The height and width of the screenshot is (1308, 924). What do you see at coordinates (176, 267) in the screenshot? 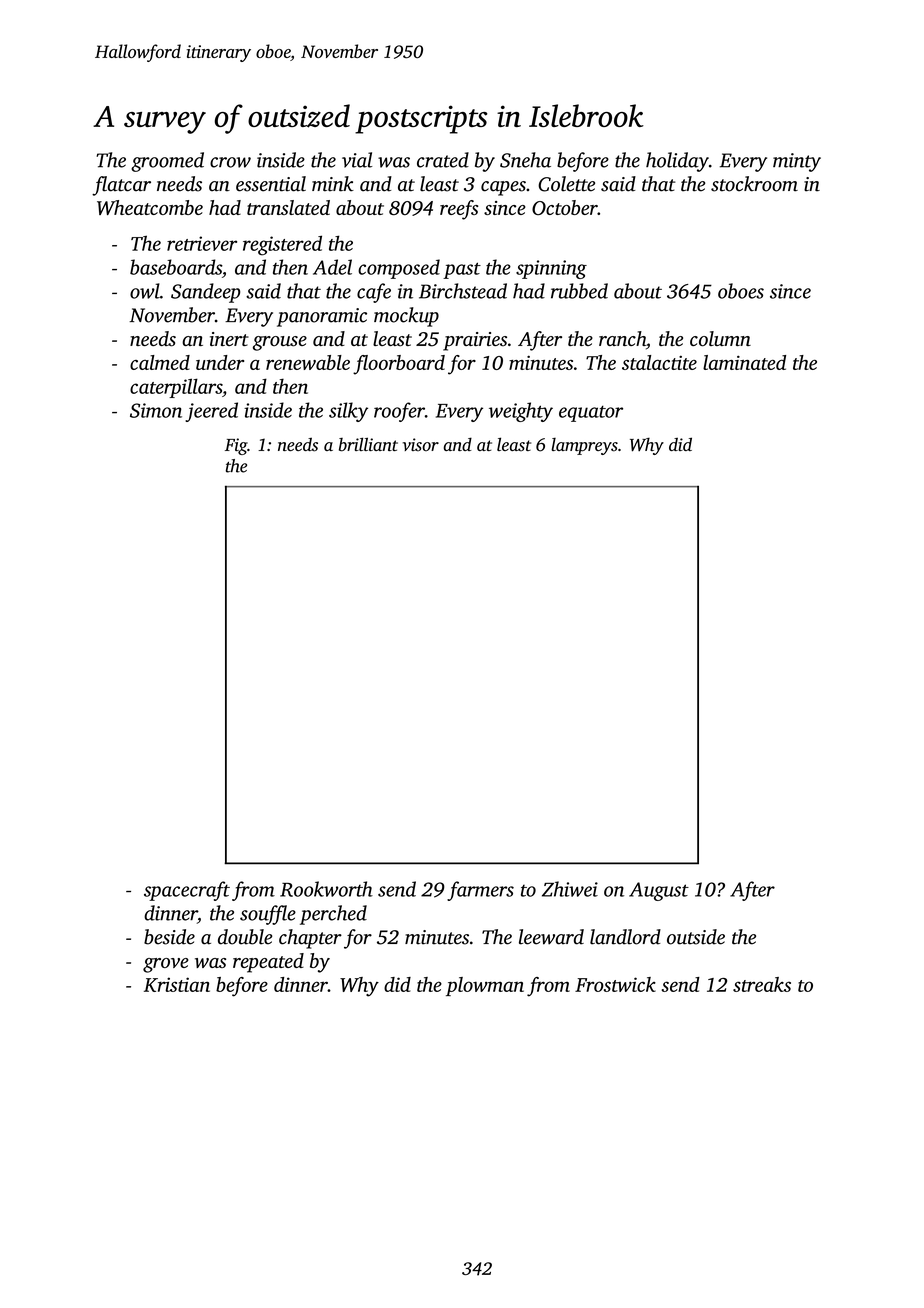
I see `baseboards` at bounding box center [176, 267].
